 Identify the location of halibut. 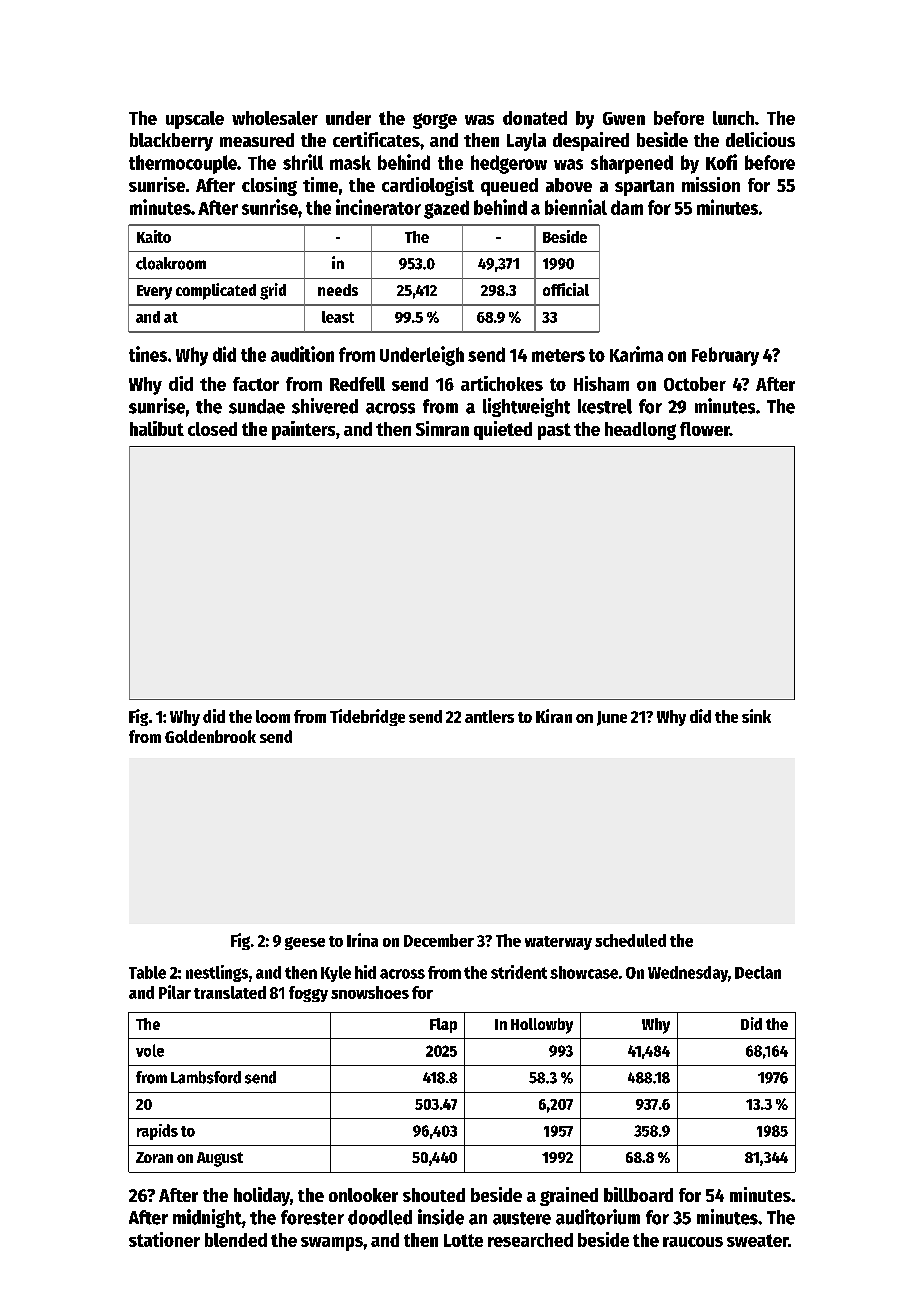
(157, 428).
